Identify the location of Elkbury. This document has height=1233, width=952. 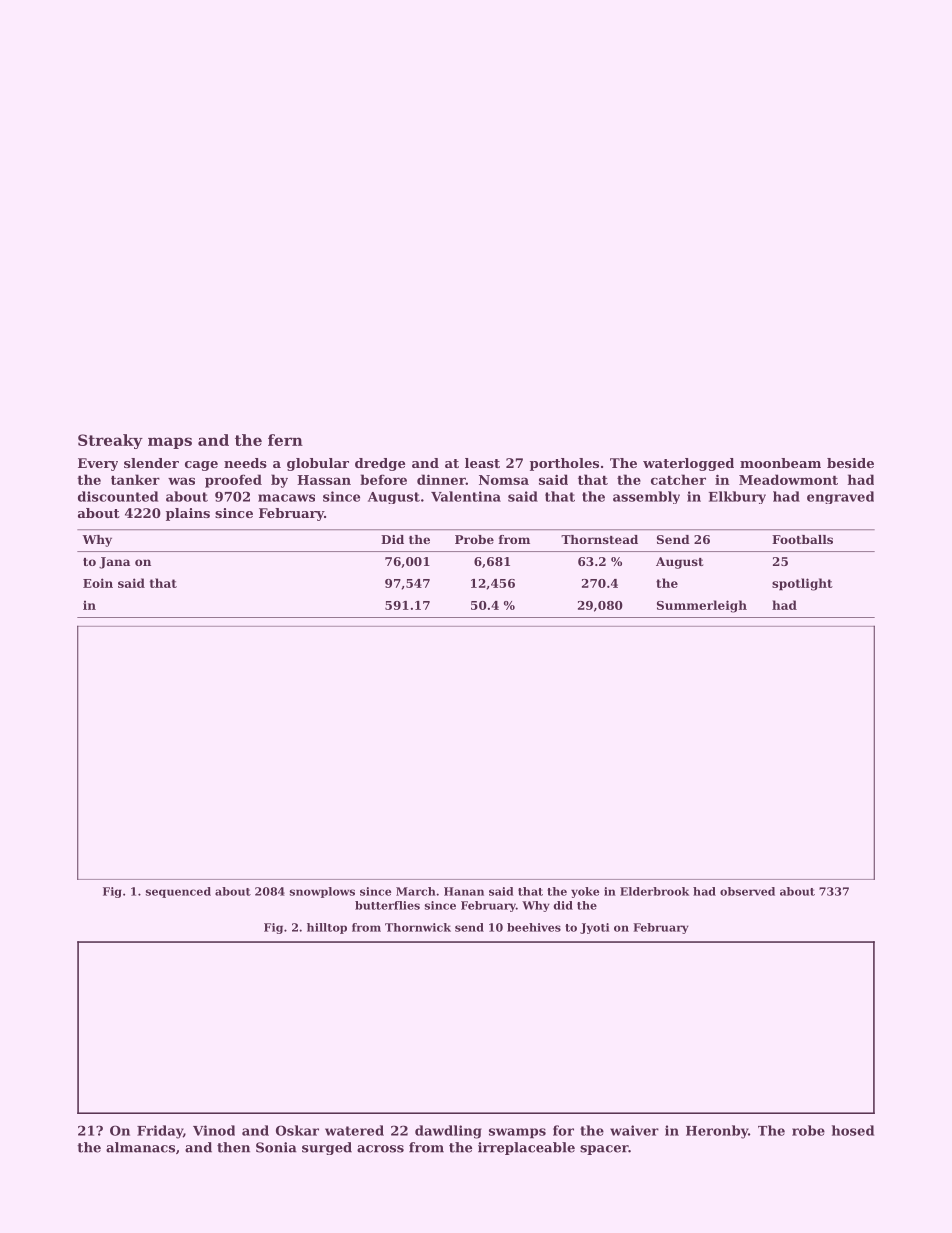
(737, 497).
